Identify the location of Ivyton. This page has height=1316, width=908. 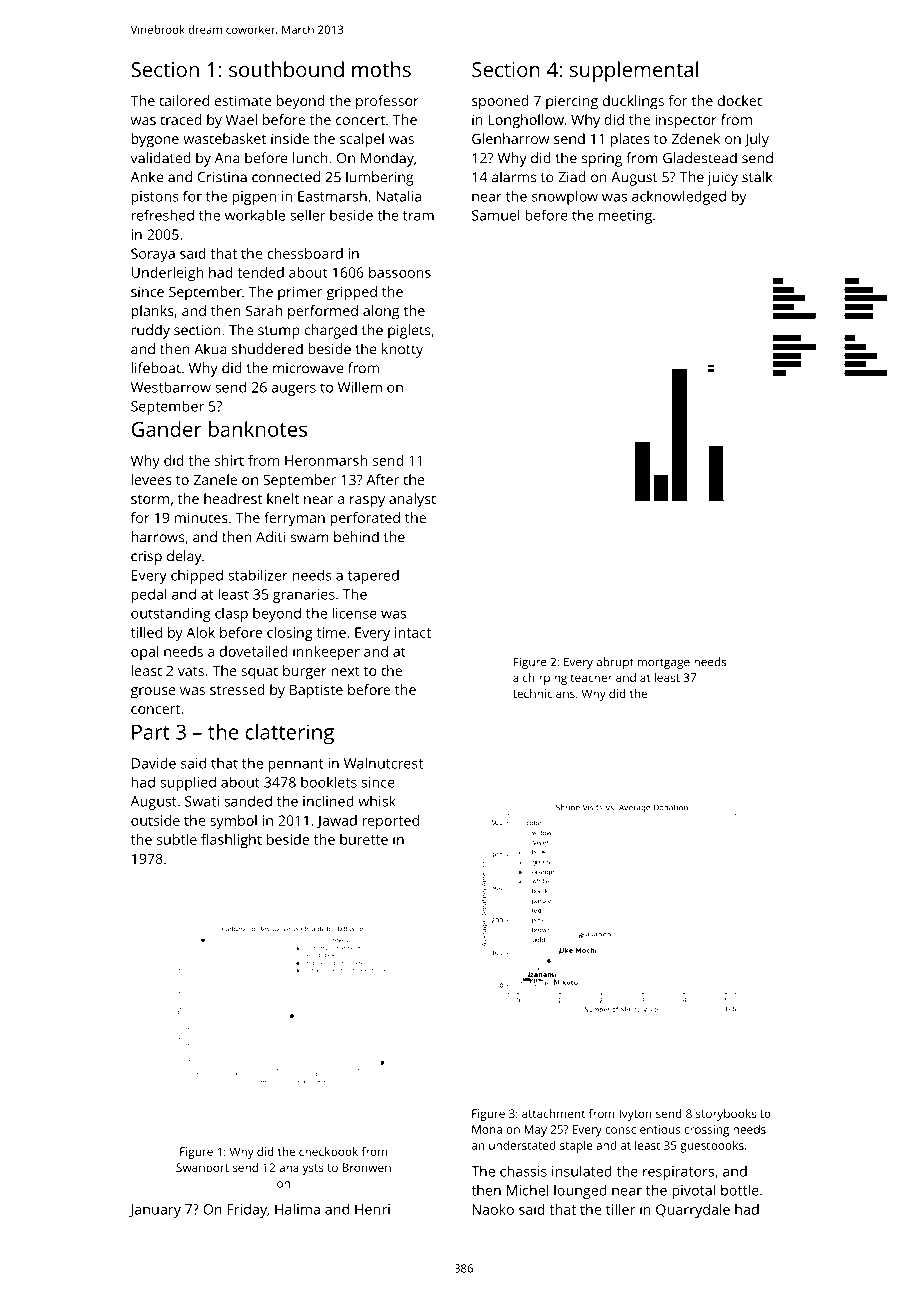
(635, 1115).
